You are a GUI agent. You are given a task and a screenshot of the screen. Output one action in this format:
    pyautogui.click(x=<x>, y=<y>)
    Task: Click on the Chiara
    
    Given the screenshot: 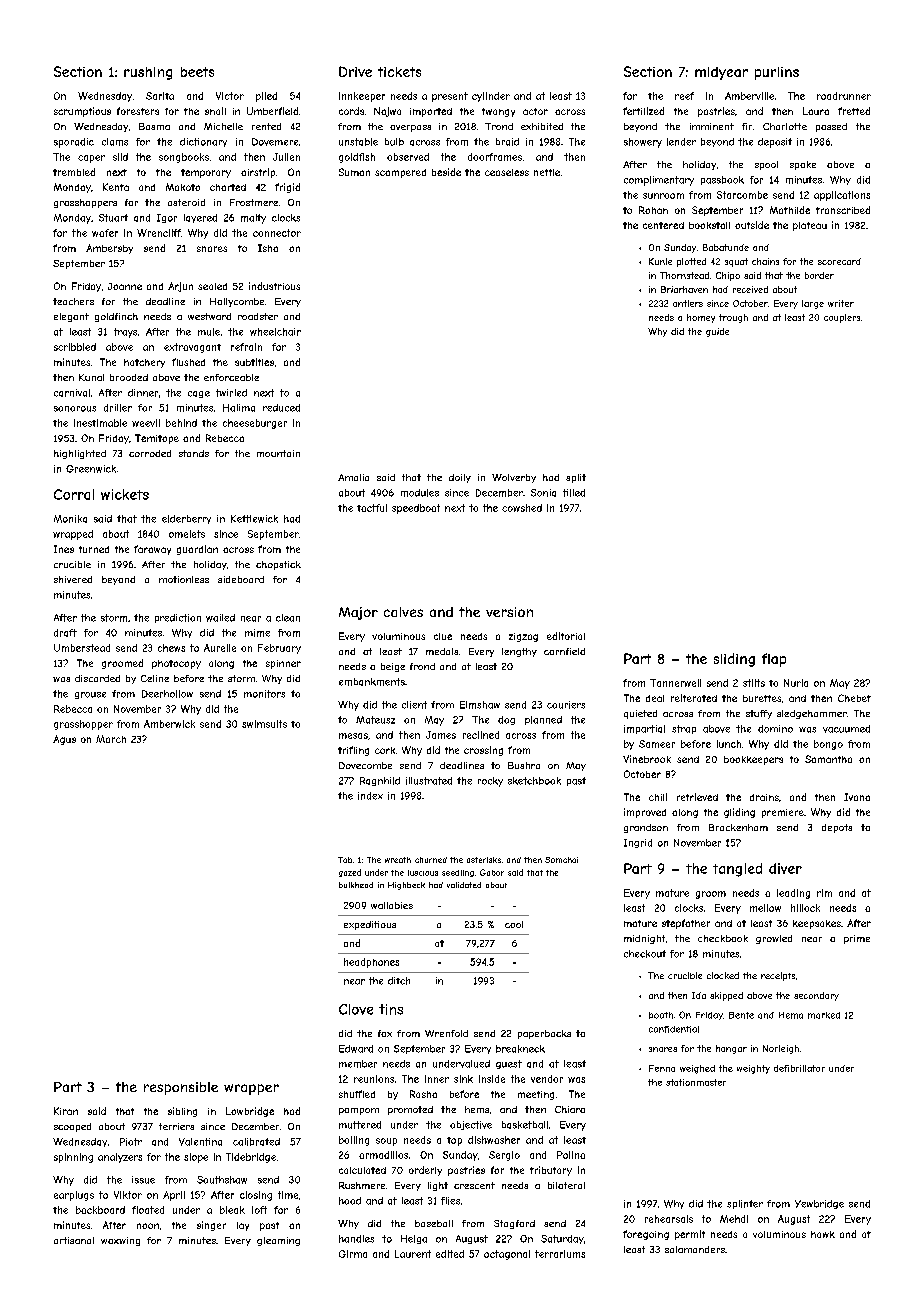 What is the action you would take?
    pyautogui.click(x=570, y=1109)
